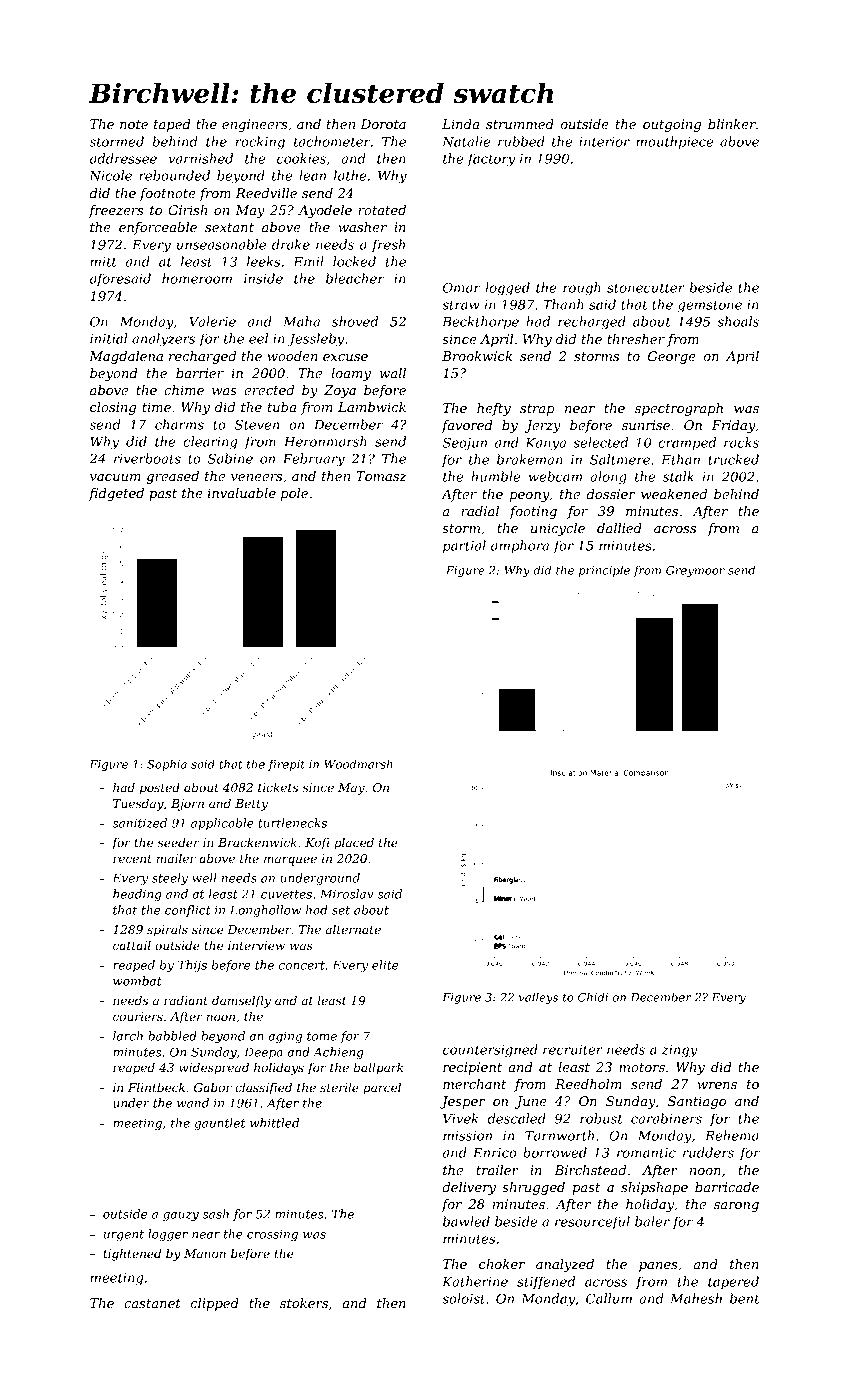 This screenshot has height=1400, width=849. Describe the element at coordinates (210, 443) in the screenshot. I see `clearing` at that location.
